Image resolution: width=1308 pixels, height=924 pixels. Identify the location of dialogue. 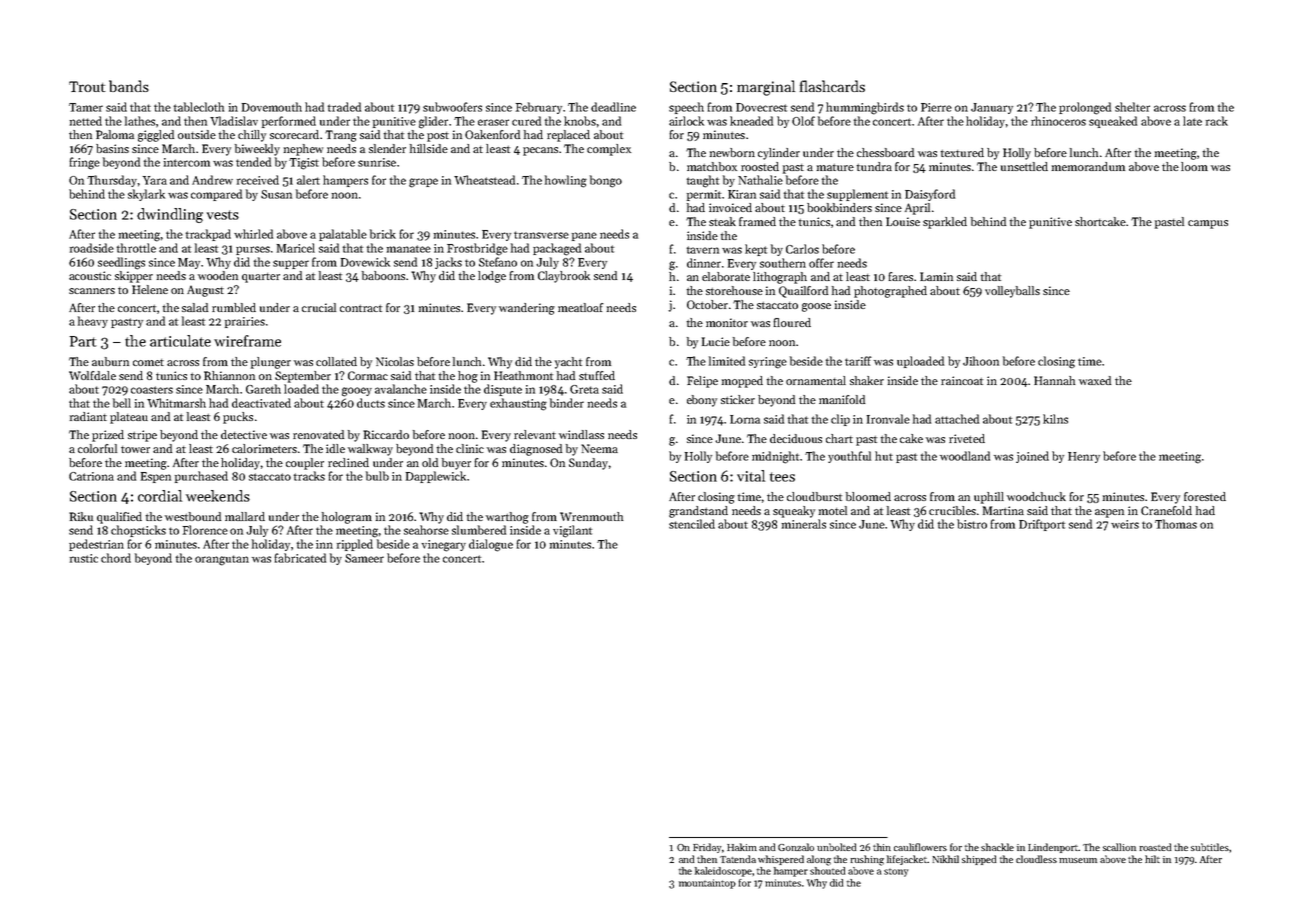
(491, 545).
